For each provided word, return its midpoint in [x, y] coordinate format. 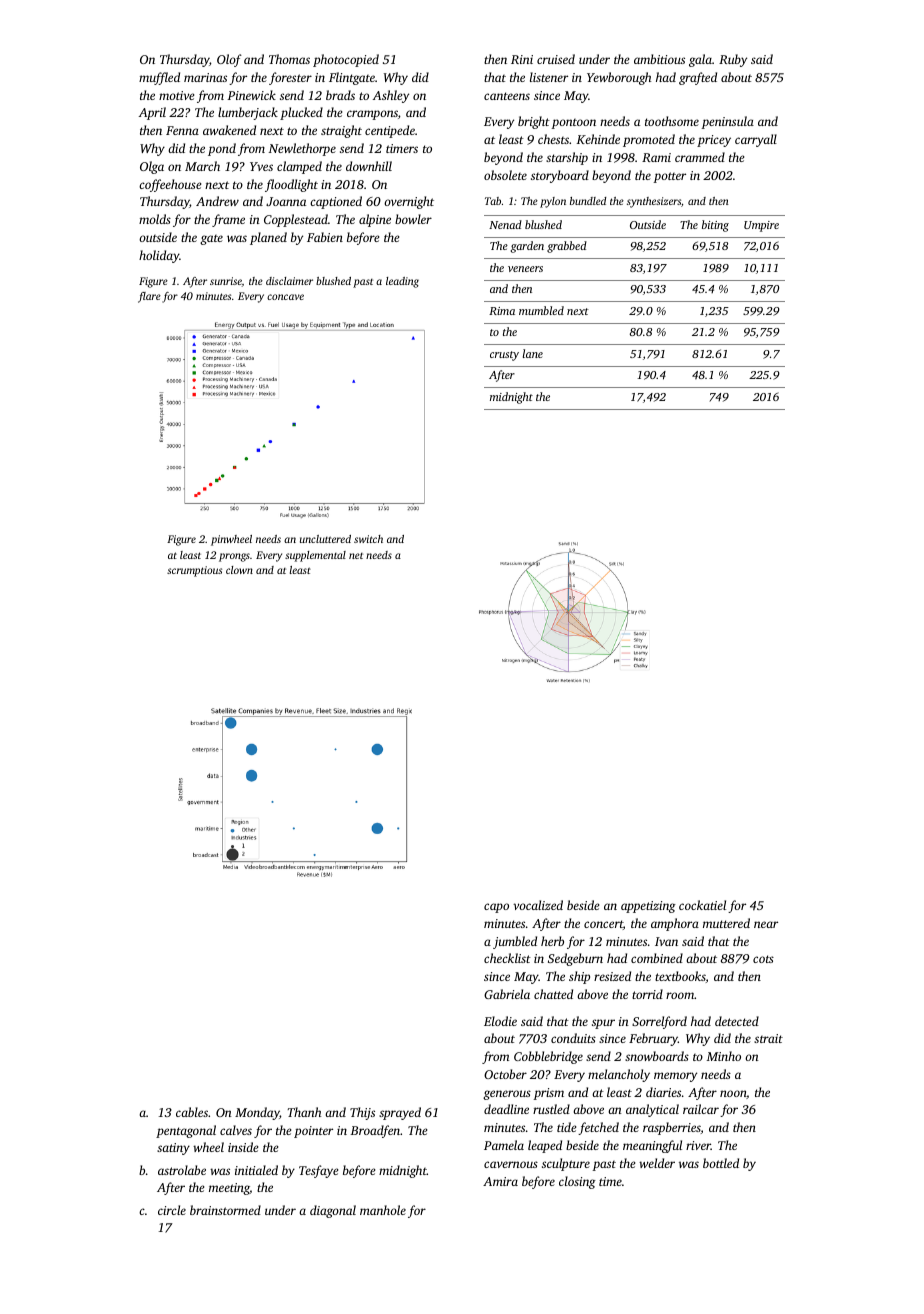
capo [496, 908]
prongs [234, 557]
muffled [159, 78]
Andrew [217, 201]
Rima [502, 311]
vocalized [538, 905]
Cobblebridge [548, 1057]
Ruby [733, 60]
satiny [173, 1149]
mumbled [541, 310]
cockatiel [702, 905]
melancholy [619, 1075]
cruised [556, 59]
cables [192, 1112]
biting [715, 226]
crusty [504, 356]
